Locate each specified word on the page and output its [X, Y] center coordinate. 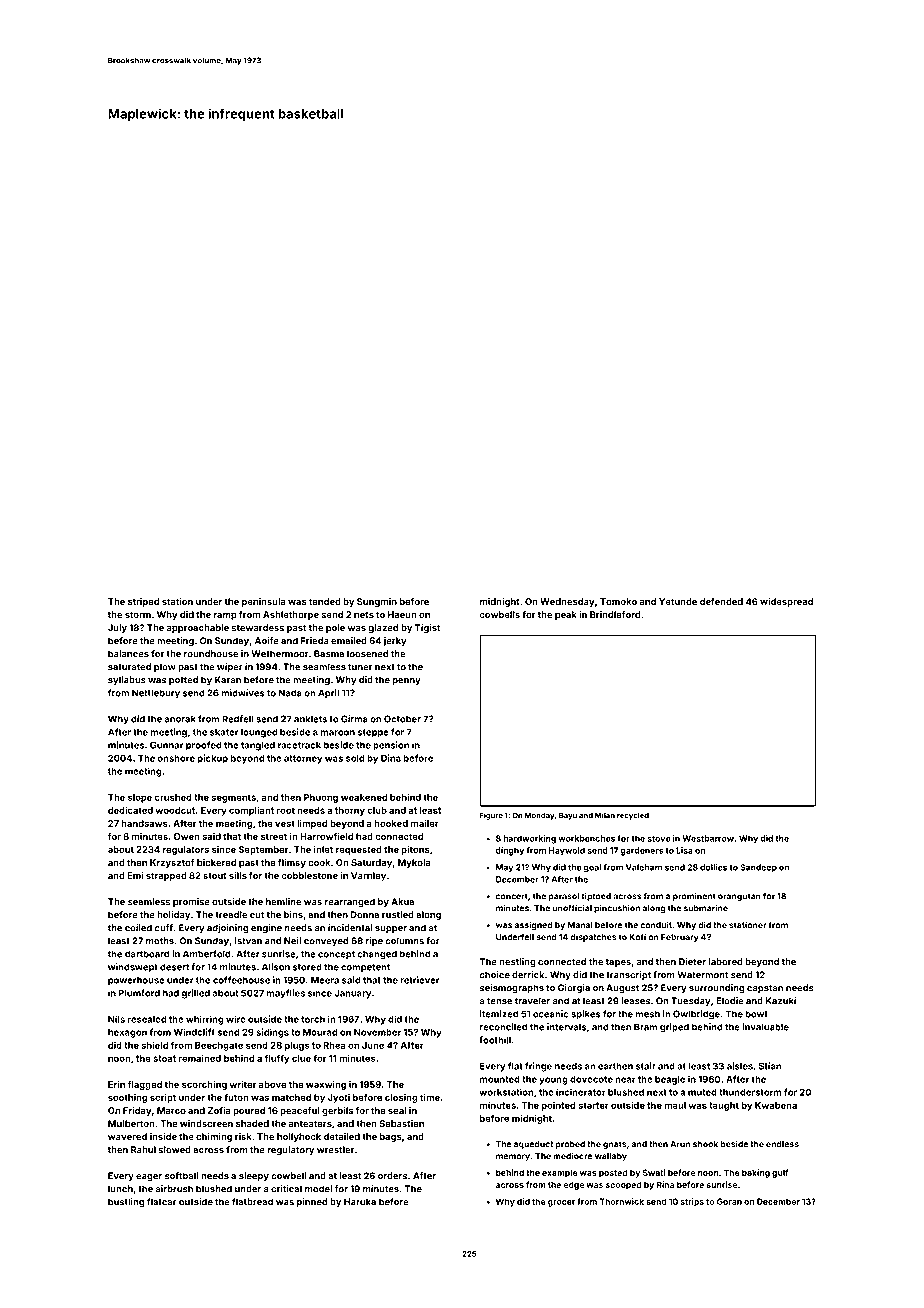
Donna [365, 915]
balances [128, 654]
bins [293, 915]
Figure [491, 816]
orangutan [739, 897]
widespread [786, 602]
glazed [383, 628]
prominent [694, 896]
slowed [174, 1150]
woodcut [175, 810]
